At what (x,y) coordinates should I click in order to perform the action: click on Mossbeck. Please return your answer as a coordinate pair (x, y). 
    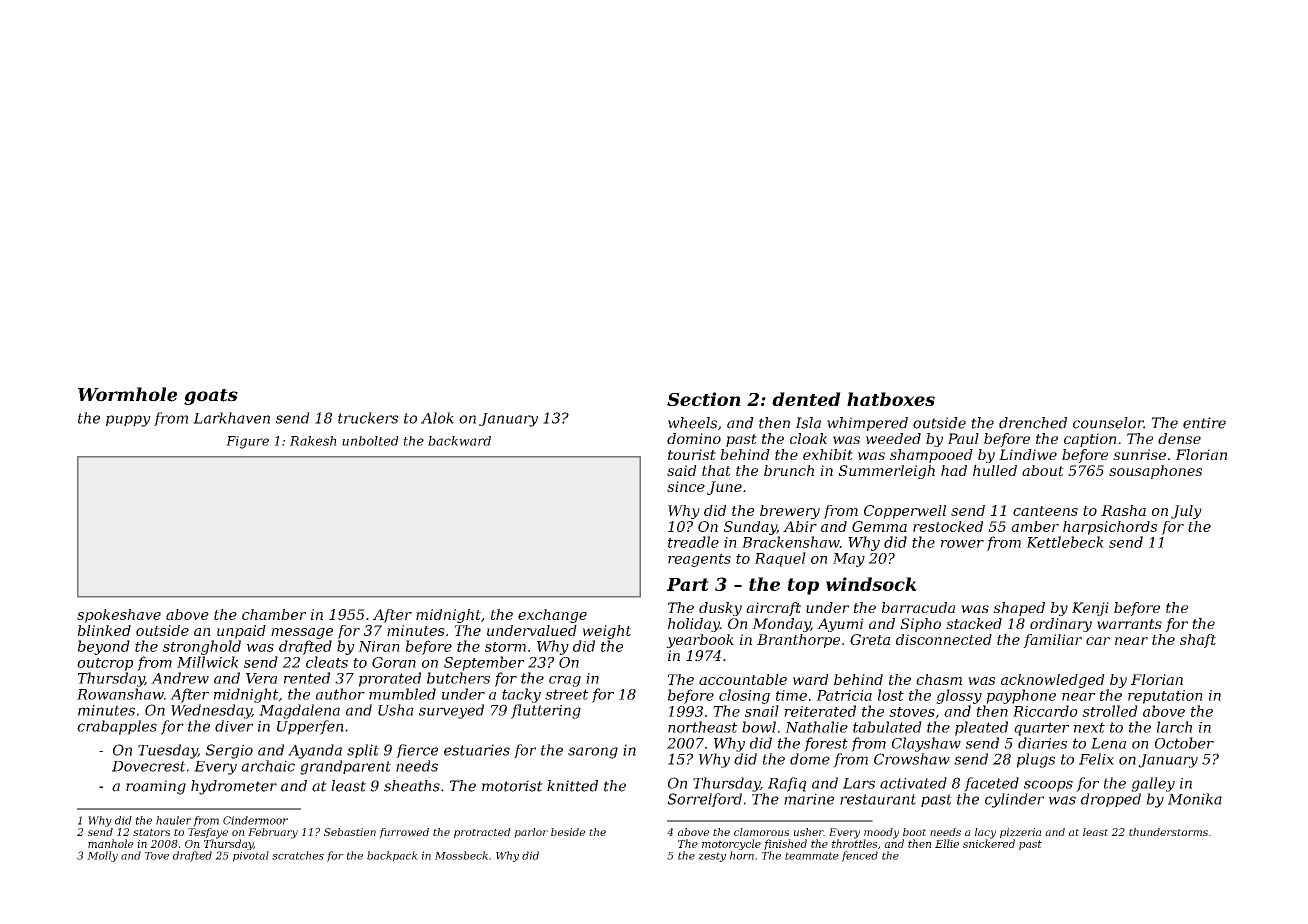
    Looking at the image, I should click on (461, 855).
